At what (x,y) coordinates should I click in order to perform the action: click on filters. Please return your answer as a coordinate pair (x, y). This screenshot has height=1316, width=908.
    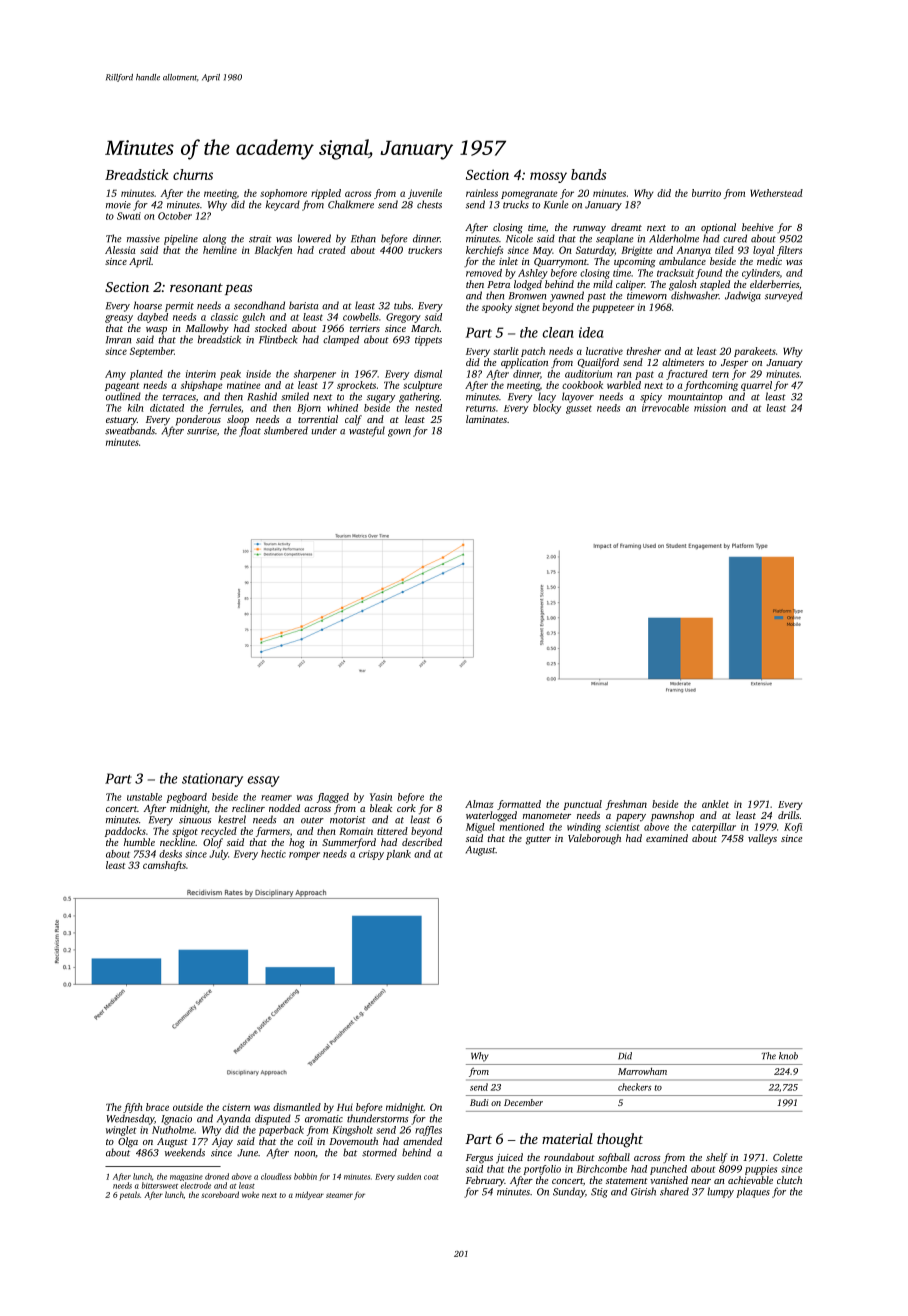
    Looking at the image, I should click on (789, 251).
